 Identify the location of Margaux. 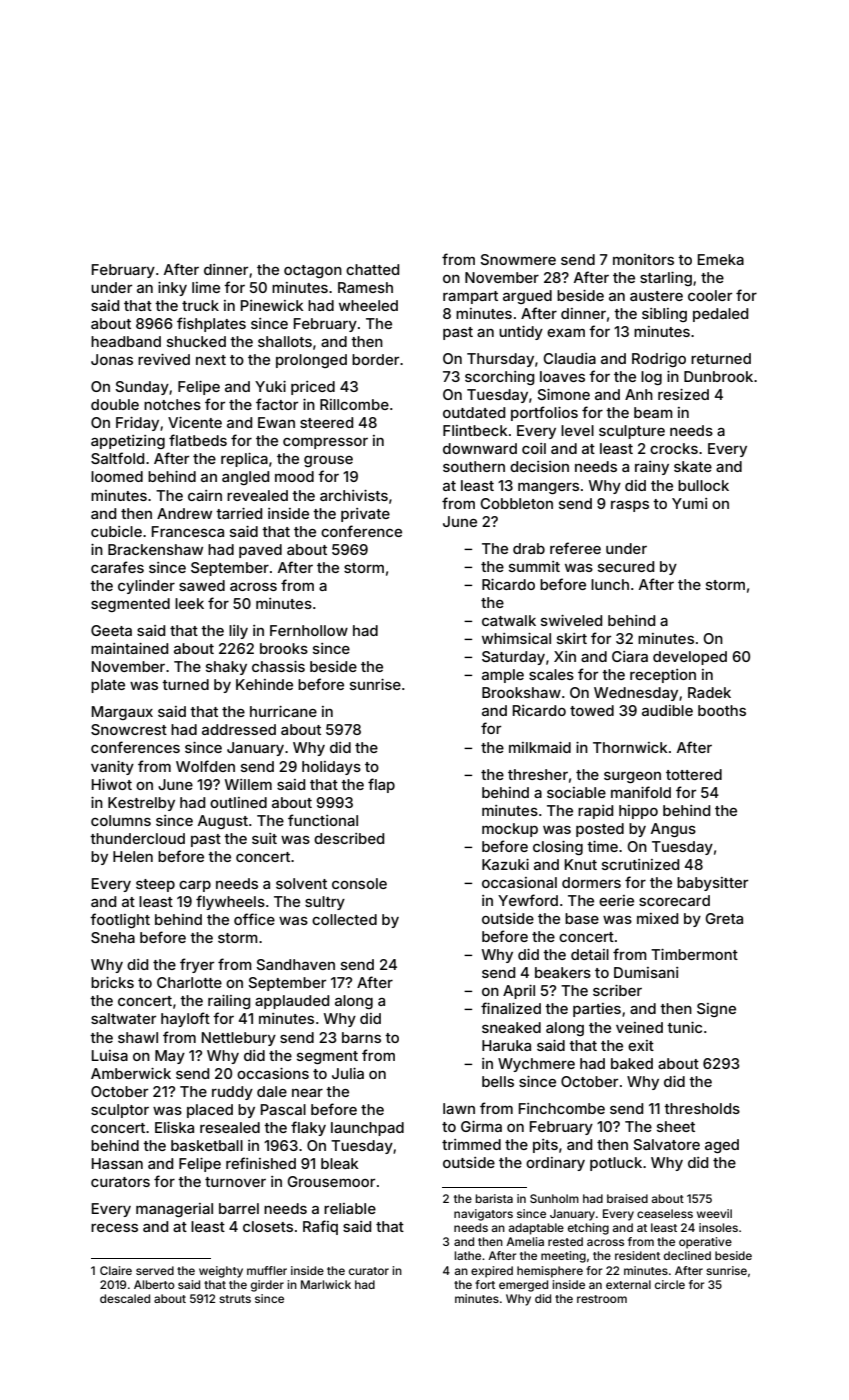
(122, 713).
